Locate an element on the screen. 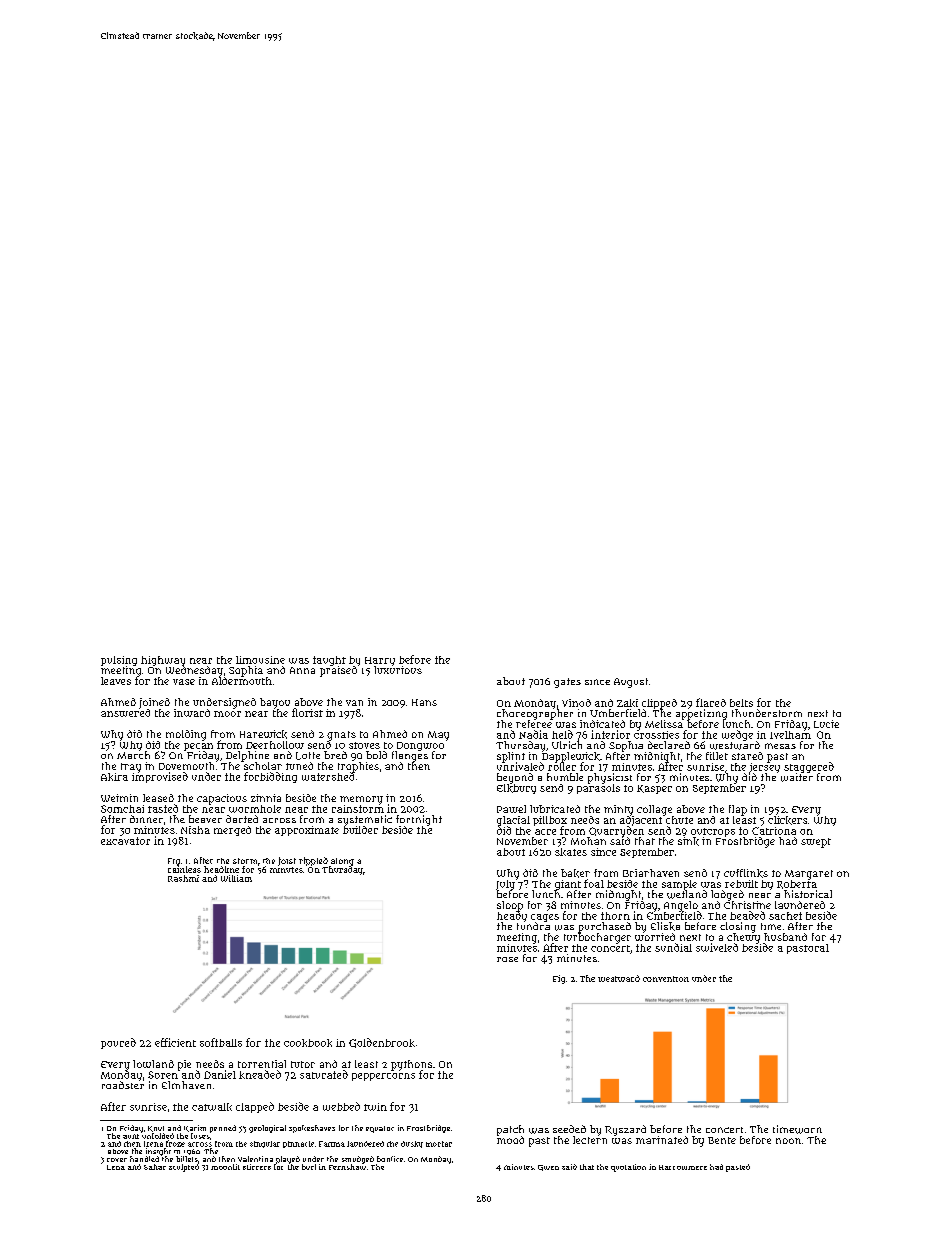 This screenshot has width=952, height=1233. efficient is located at coordinates (175, 1042).
